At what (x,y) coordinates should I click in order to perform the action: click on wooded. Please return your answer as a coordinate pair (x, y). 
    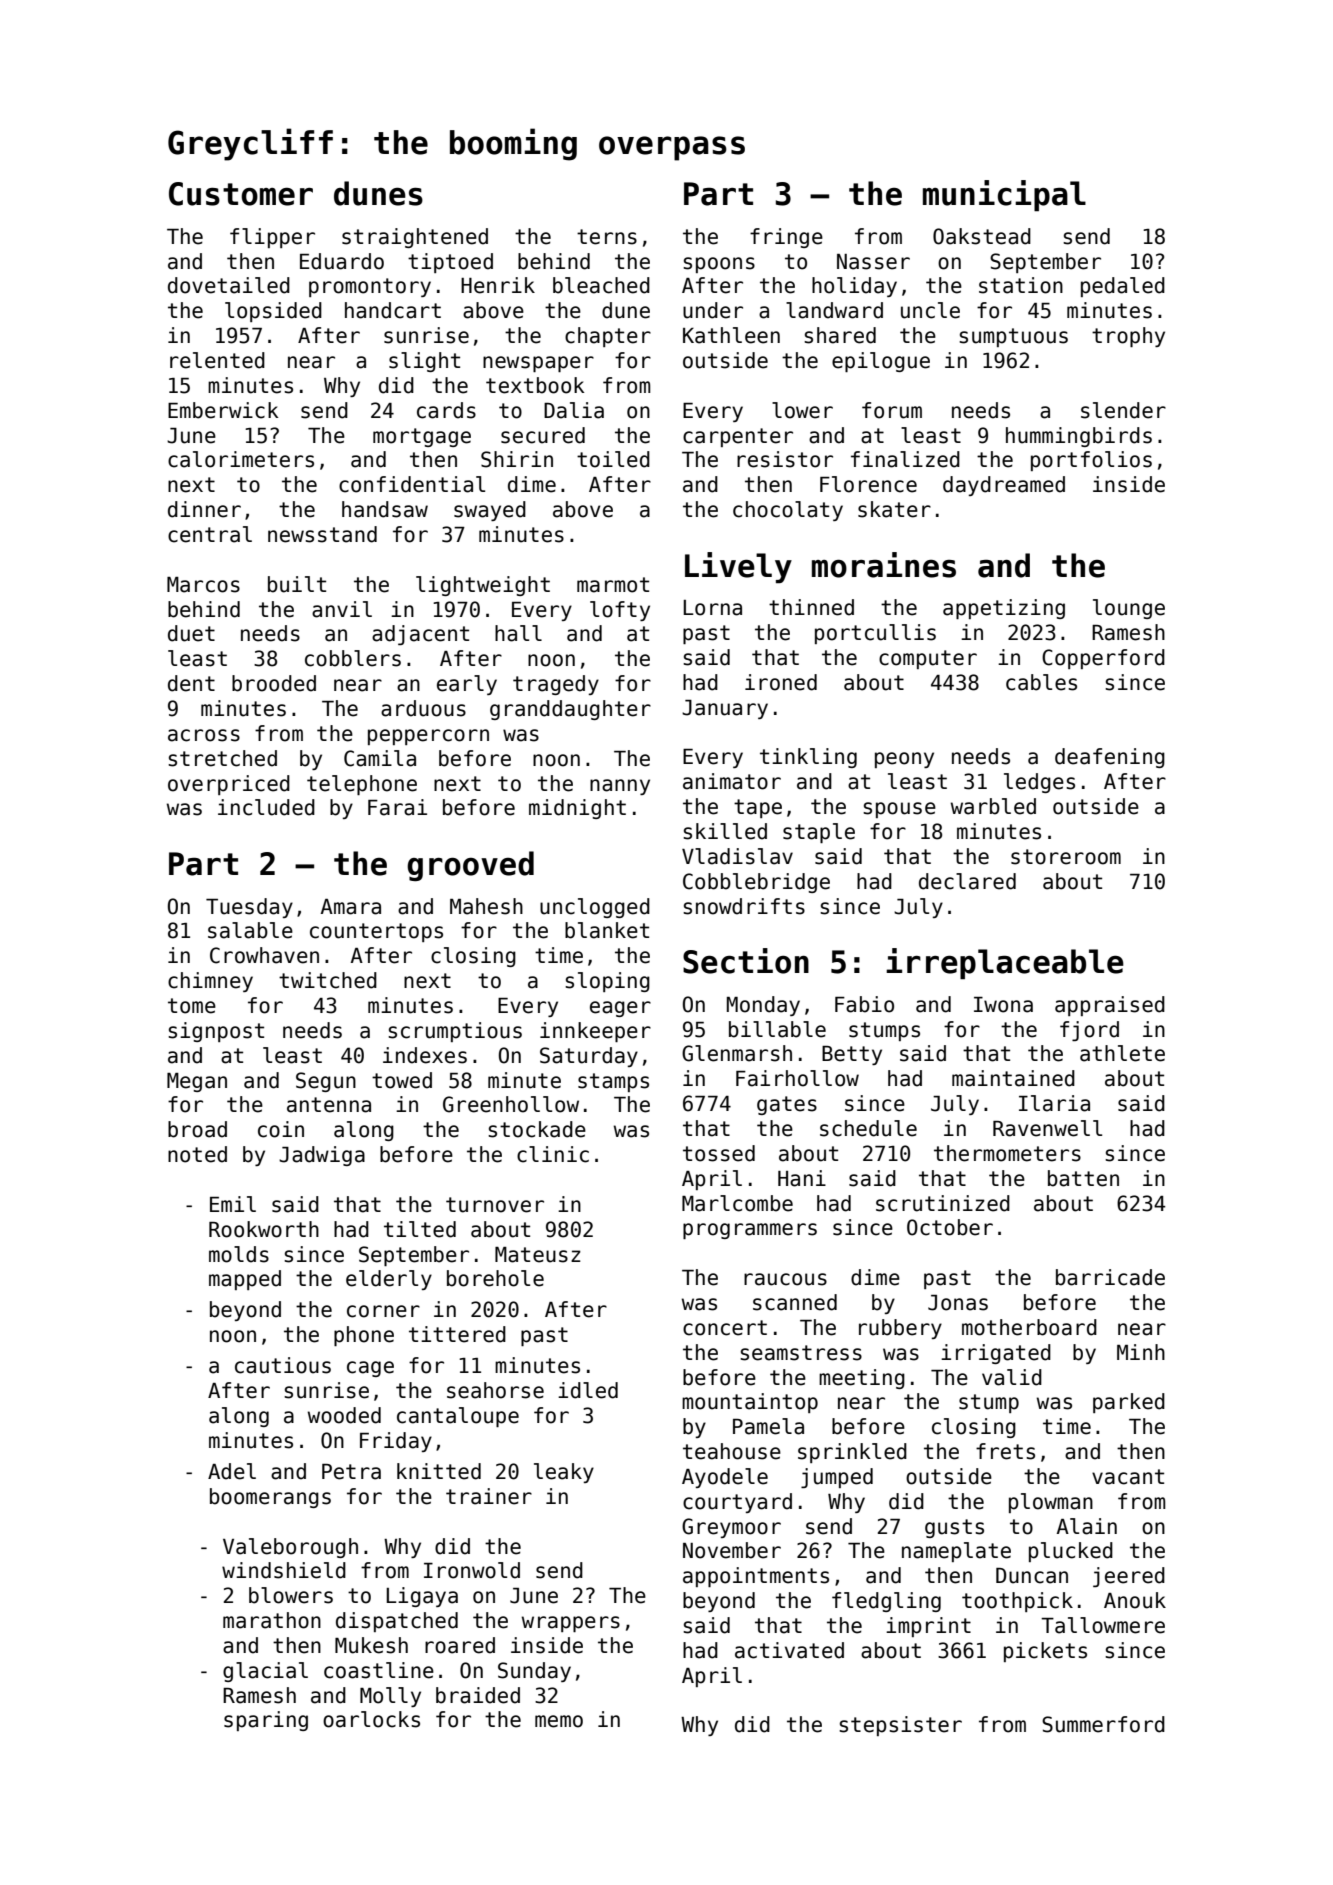
    Looking at the image, I should click on (344, 1415).
